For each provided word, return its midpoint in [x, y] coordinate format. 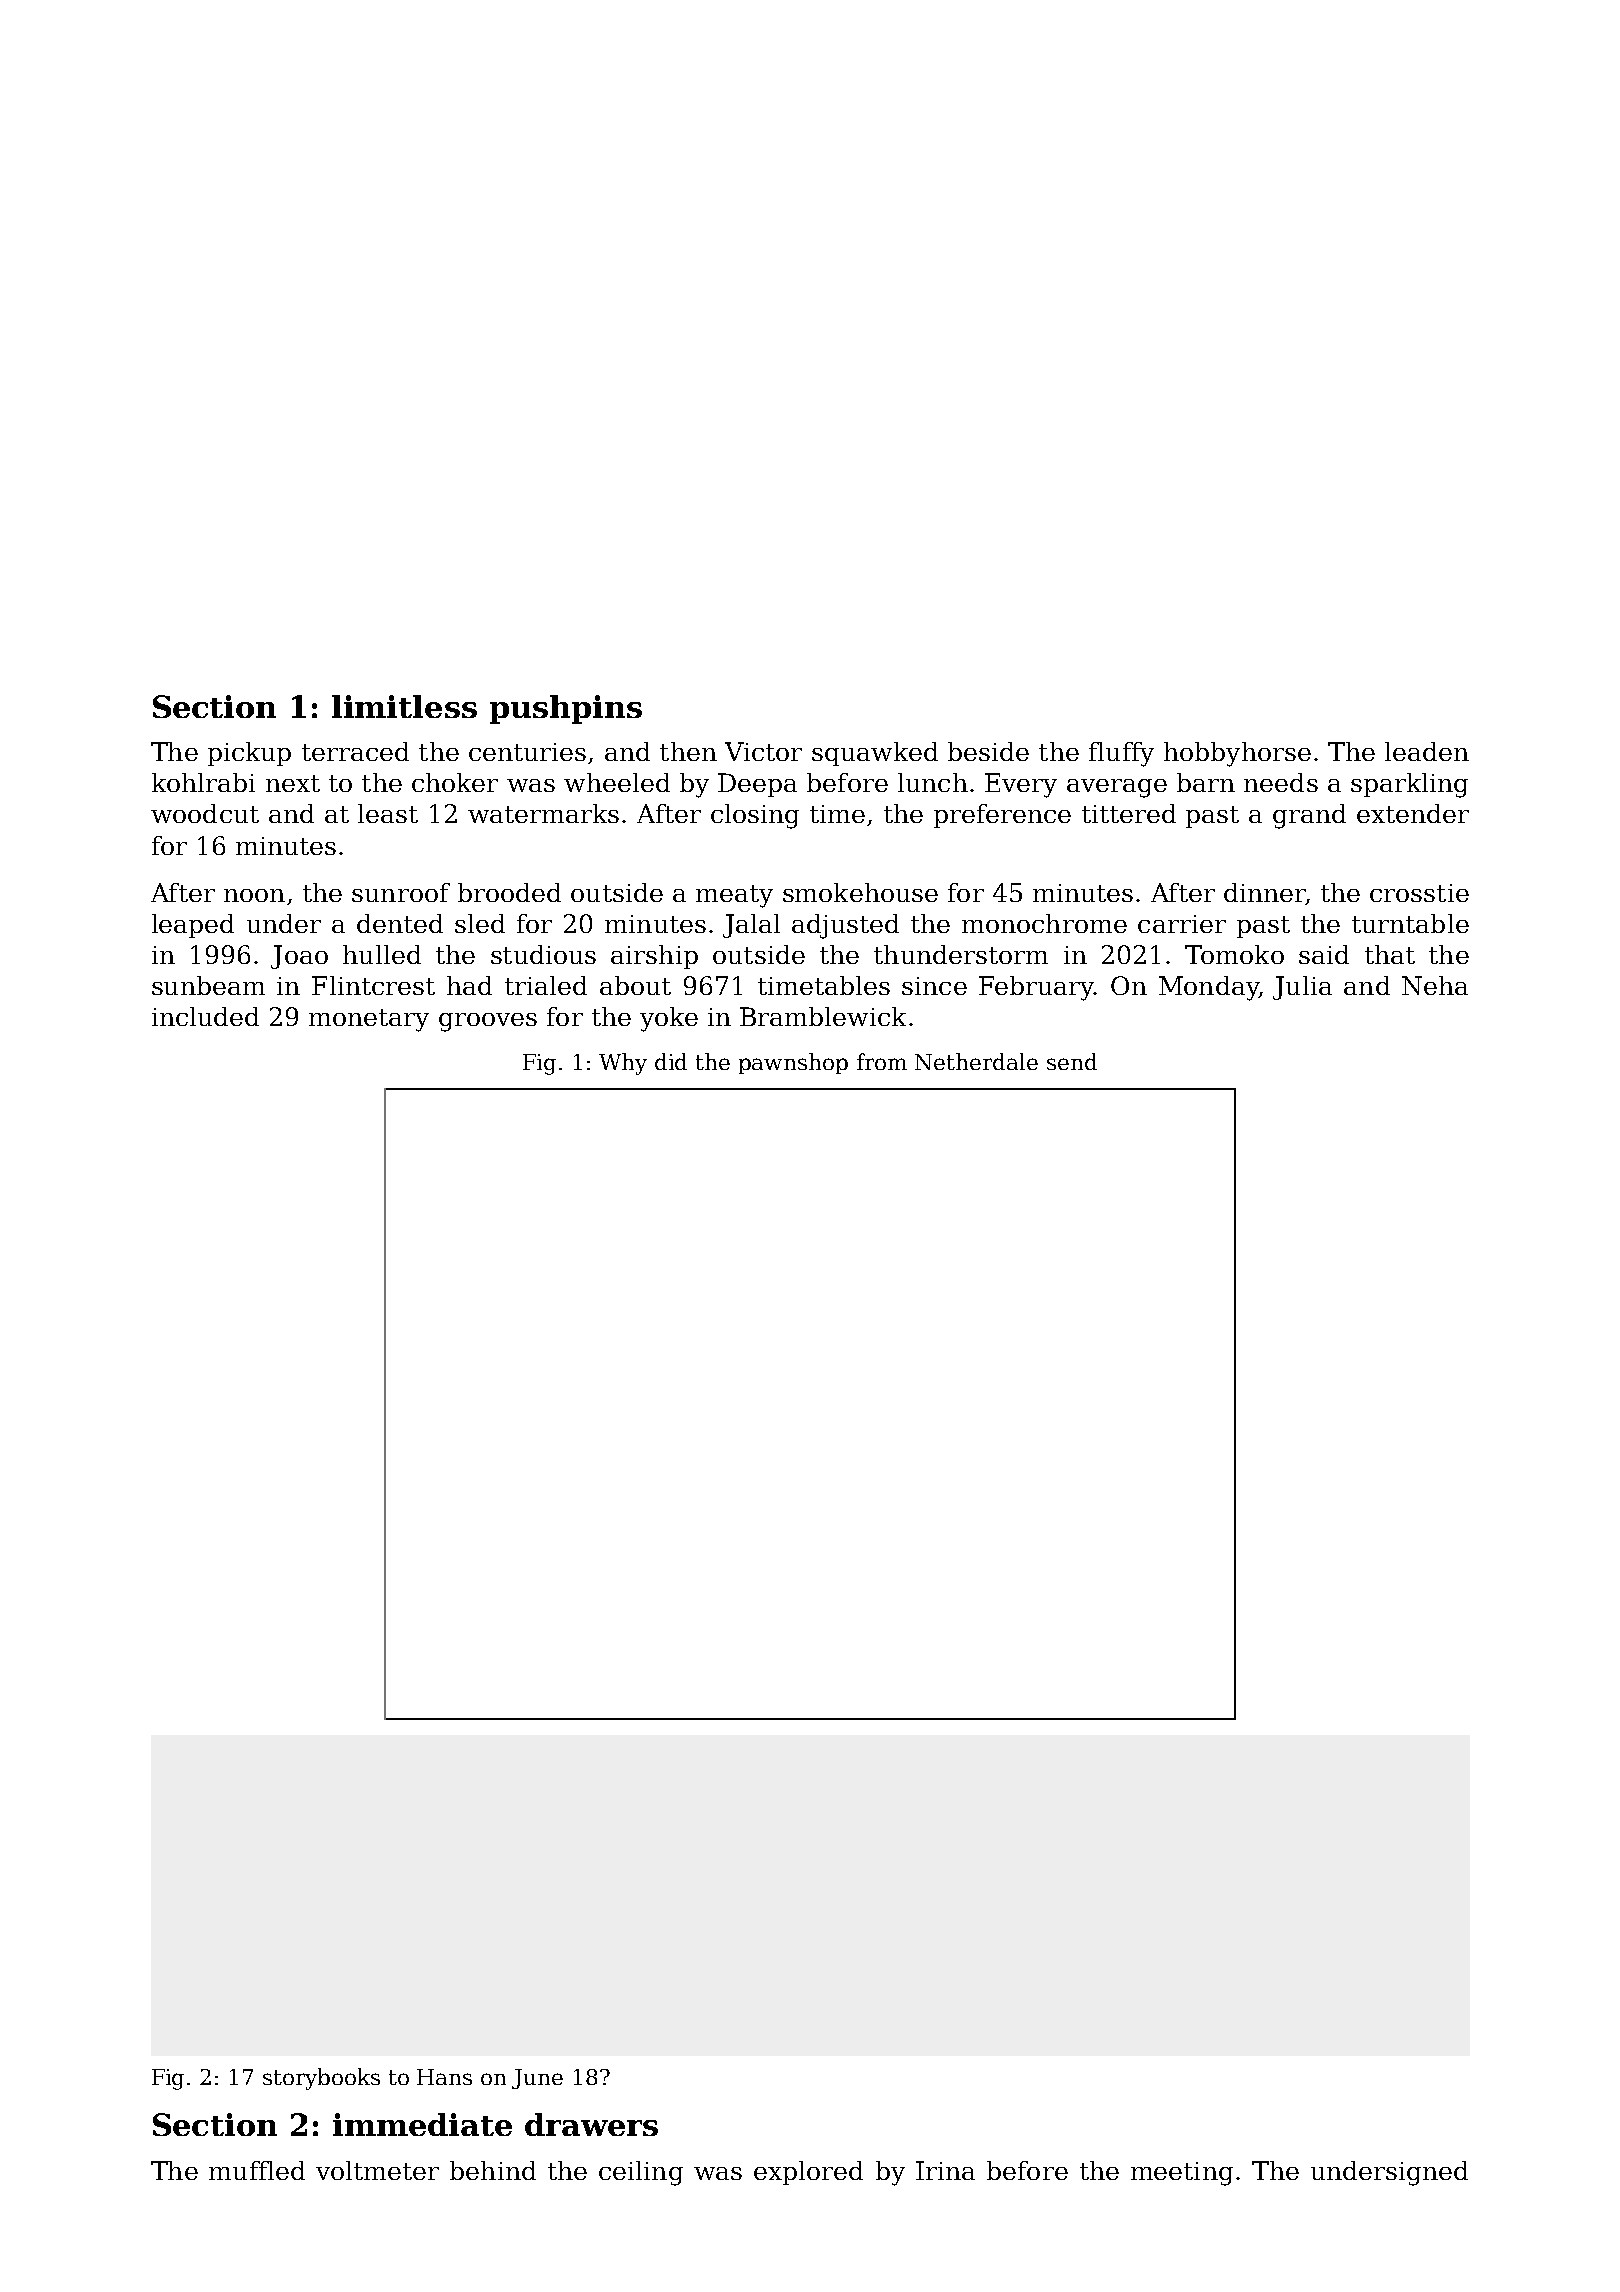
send [1072, 1061]
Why [623, 1064]
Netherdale [976, 1061]
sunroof [401, 892]
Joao [299, 957]
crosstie [1419, 893]
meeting [1182, 2174]
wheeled [617, 782]
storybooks [321, 2079]
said [1324, 954]
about [635, 985]
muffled [257, 2170]
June [537, 2079]
